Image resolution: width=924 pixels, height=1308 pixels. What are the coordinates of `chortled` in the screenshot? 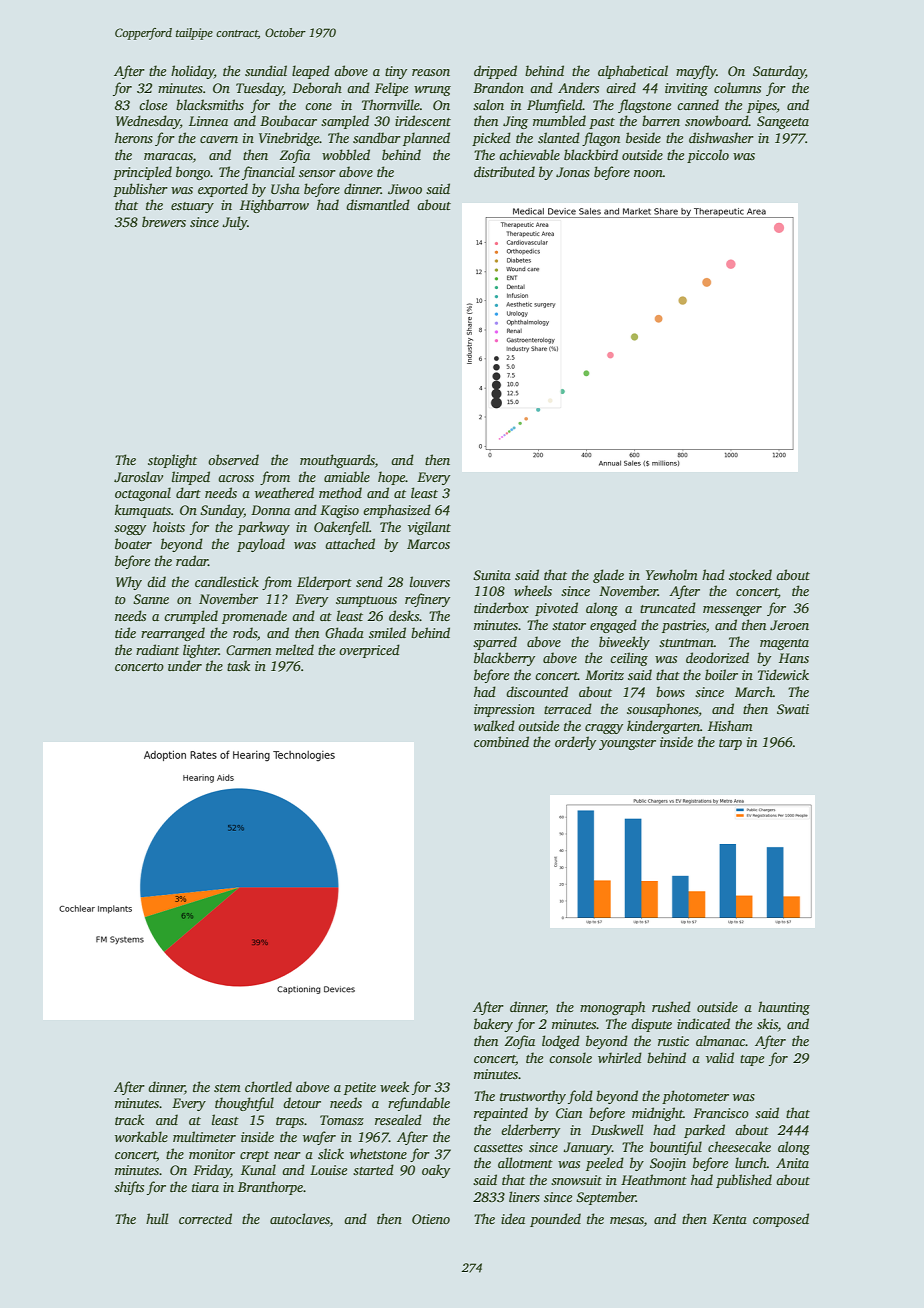 It's located at (268, 1086).
